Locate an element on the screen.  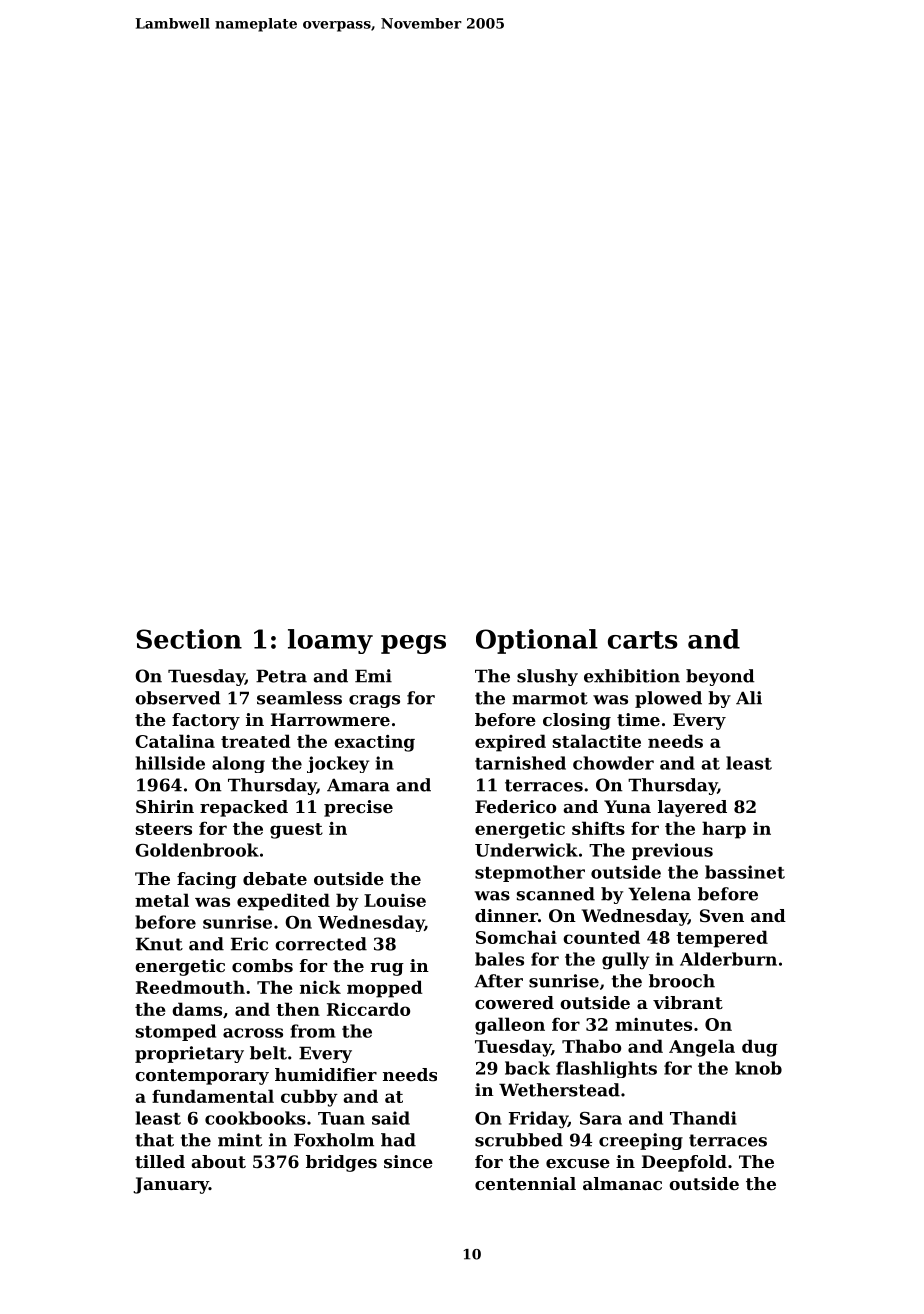
January is located at coordinates (171, 1185).
